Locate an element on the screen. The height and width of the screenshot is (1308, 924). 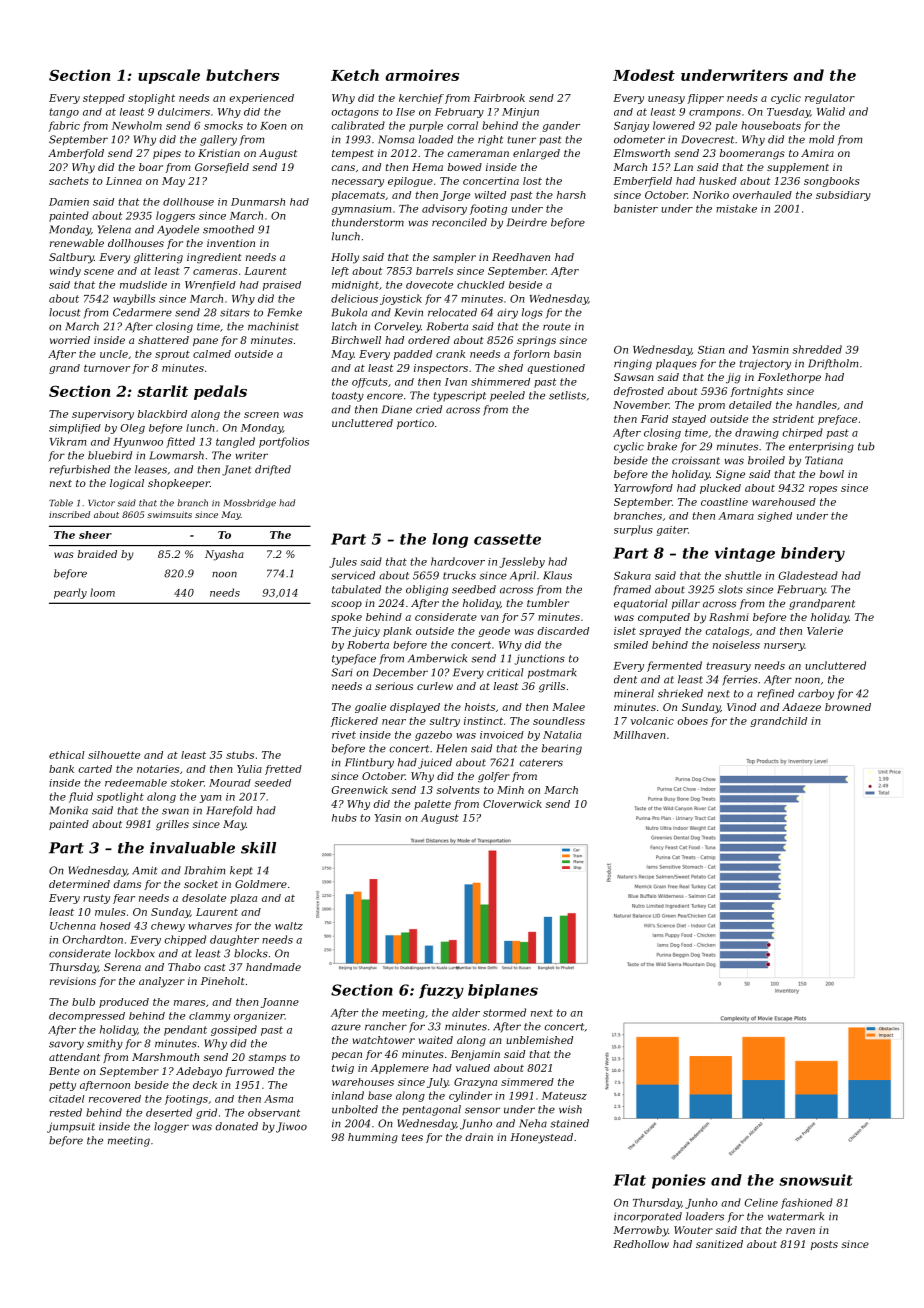
Gladestead is located at coordinates (808, 575).
